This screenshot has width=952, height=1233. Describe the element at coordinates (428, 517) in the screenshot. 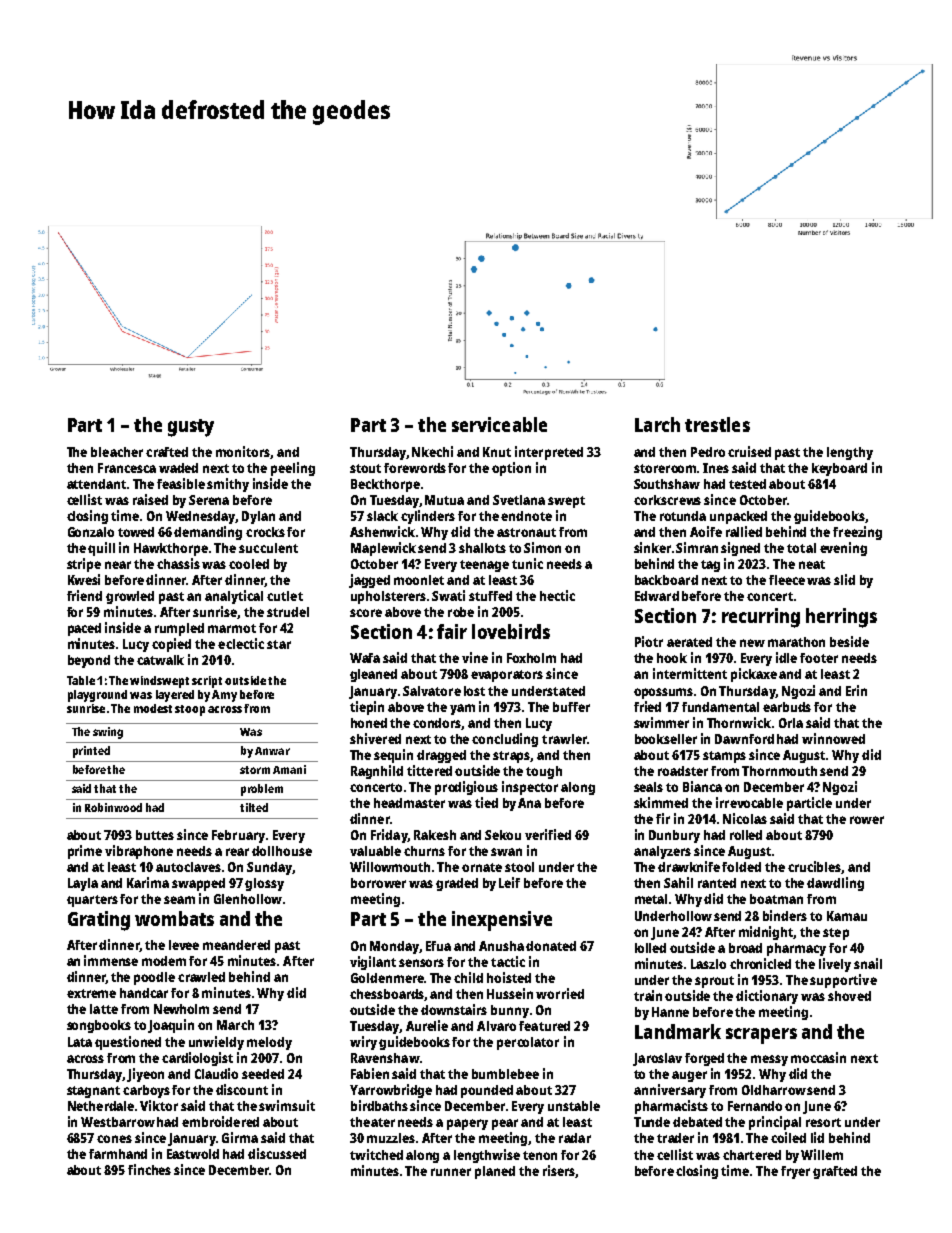

I see `cylinders` at that location.
